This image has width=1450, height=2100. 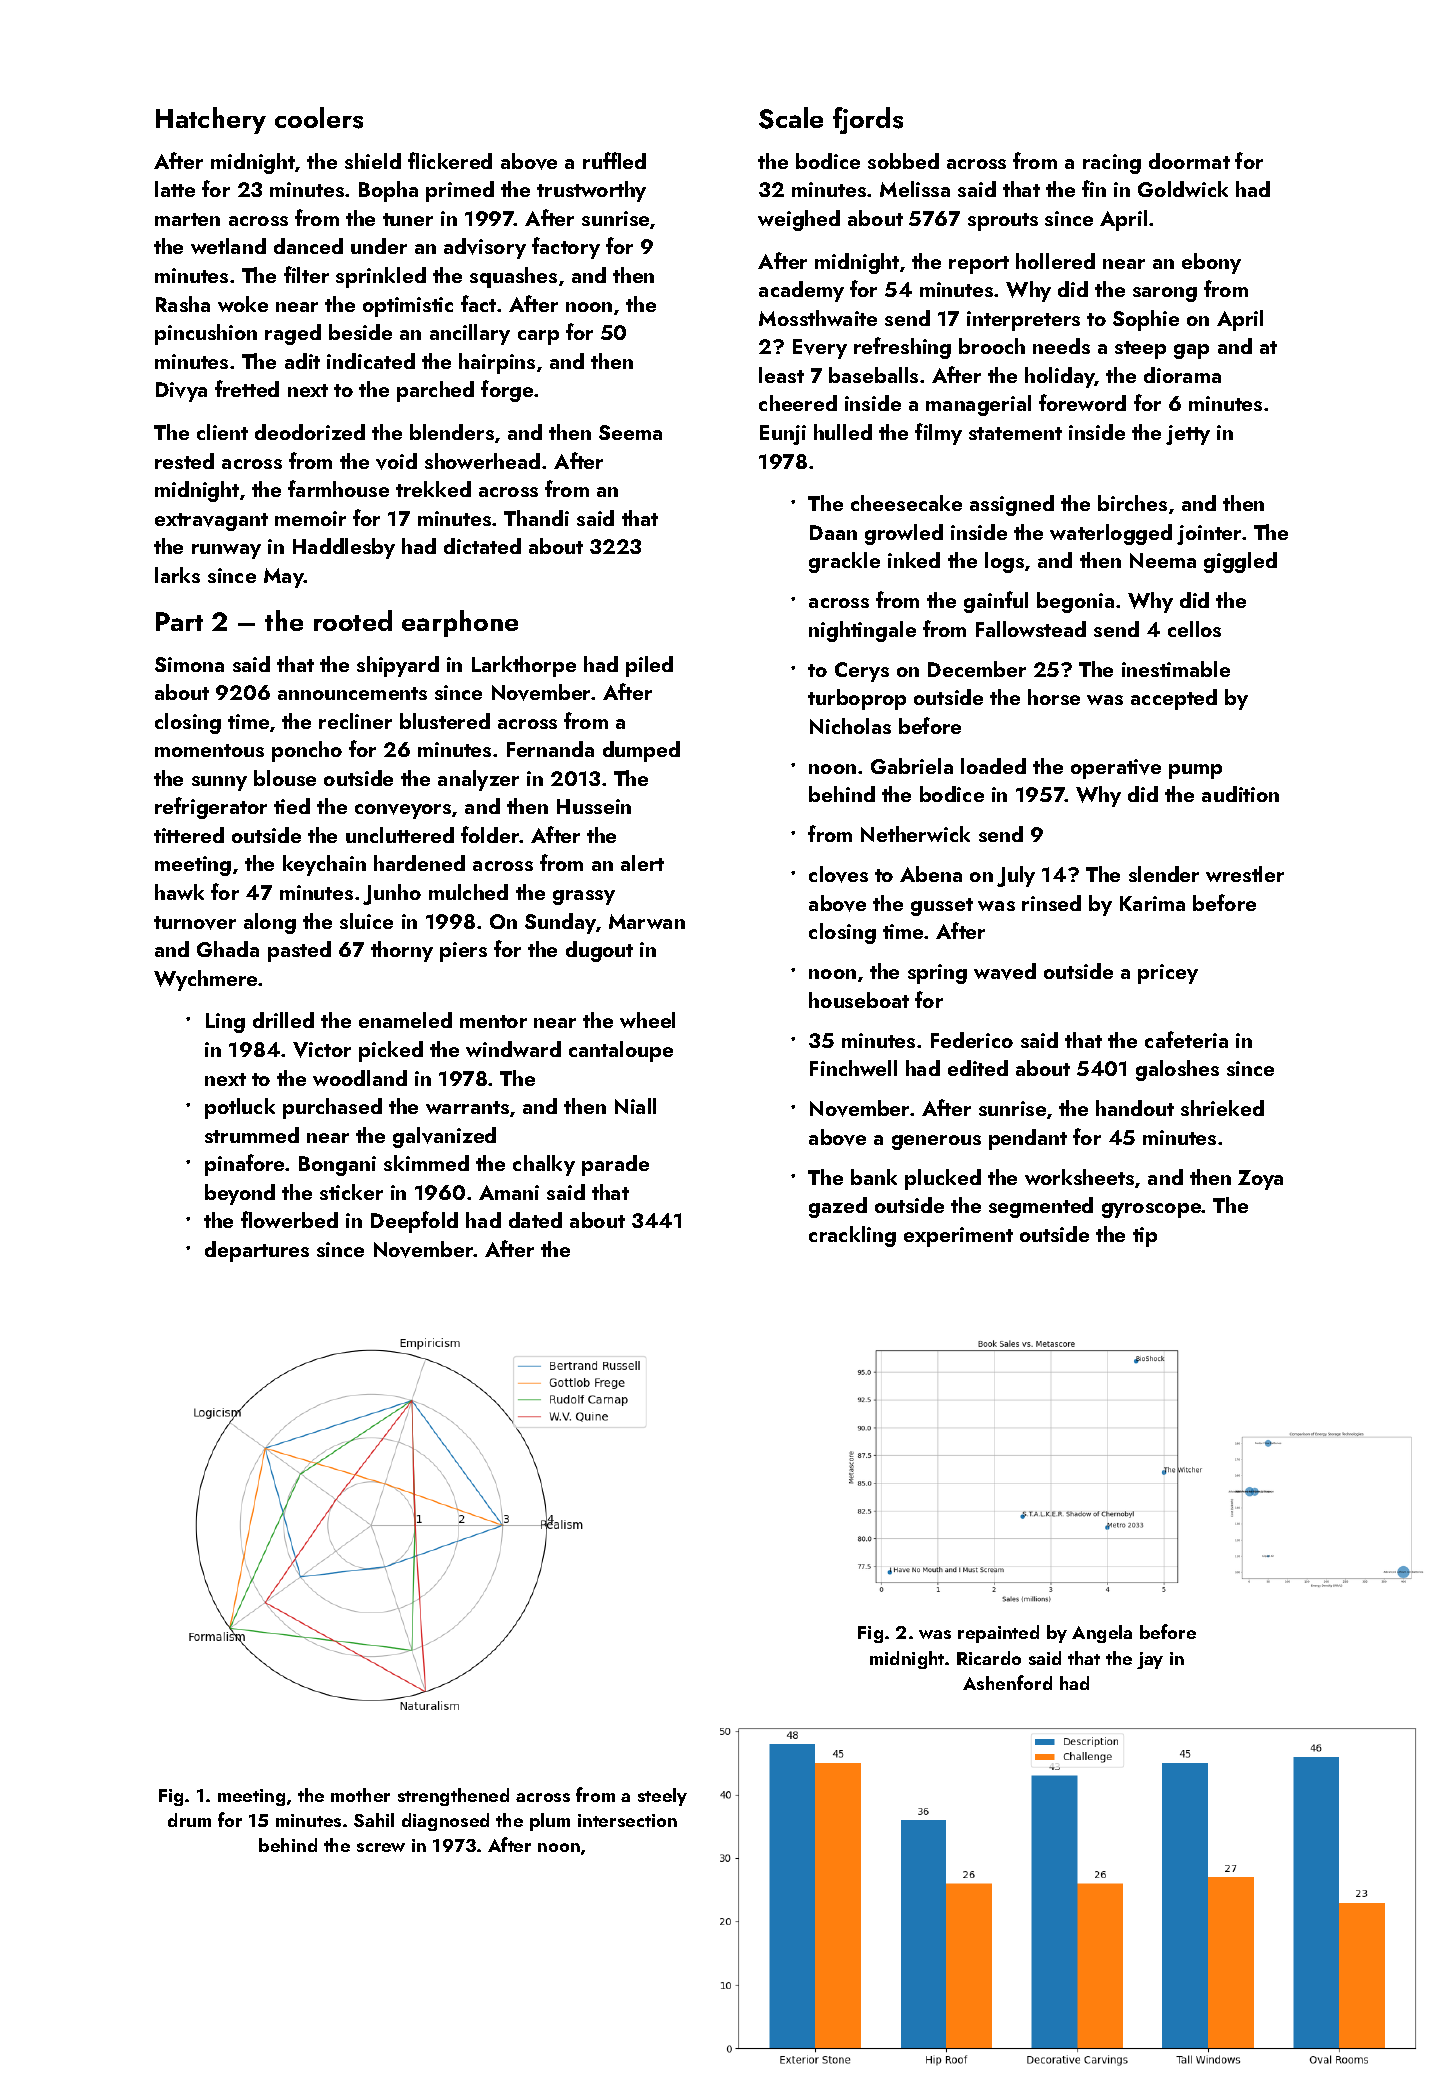 I want to click on dated, so click(x=535, y=1220).
